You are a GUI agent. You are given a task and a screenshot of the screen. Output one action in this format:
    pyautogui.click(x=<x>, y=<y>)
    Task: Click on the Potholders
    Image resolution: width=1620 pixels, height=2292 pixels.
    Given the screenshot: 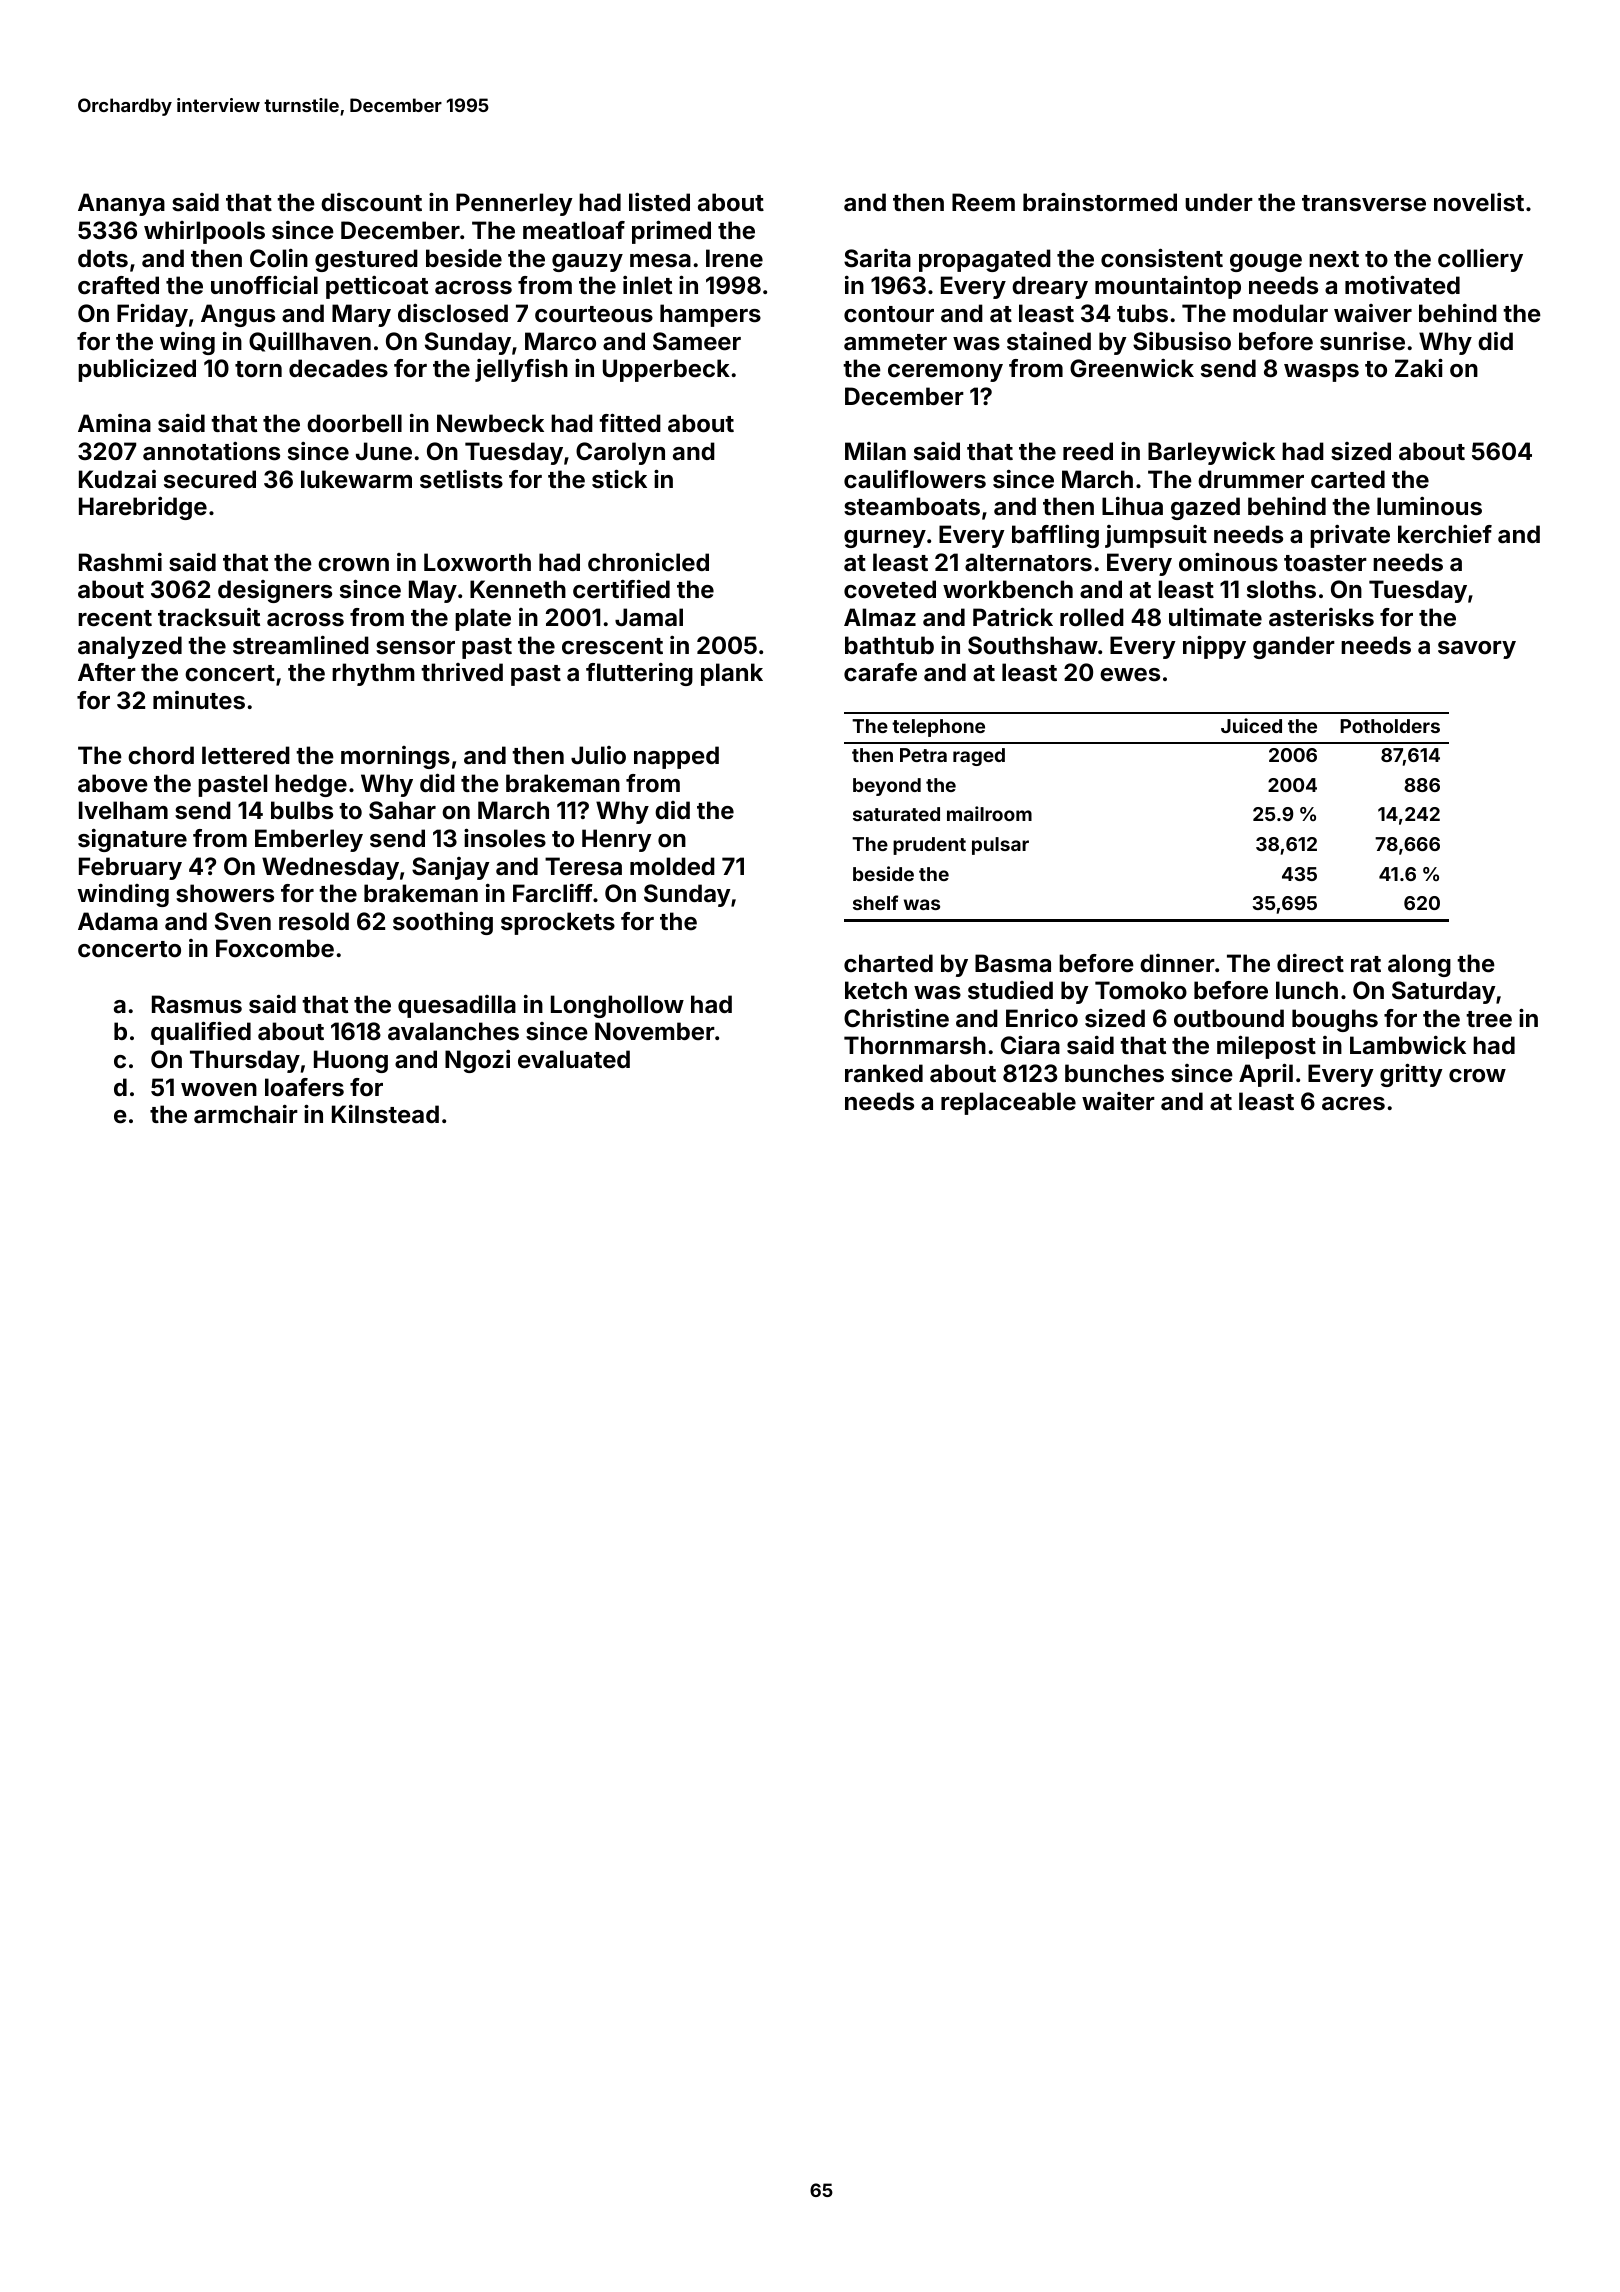 What is the action you would take?
    pyautogui.click(x=1390, y=726)
